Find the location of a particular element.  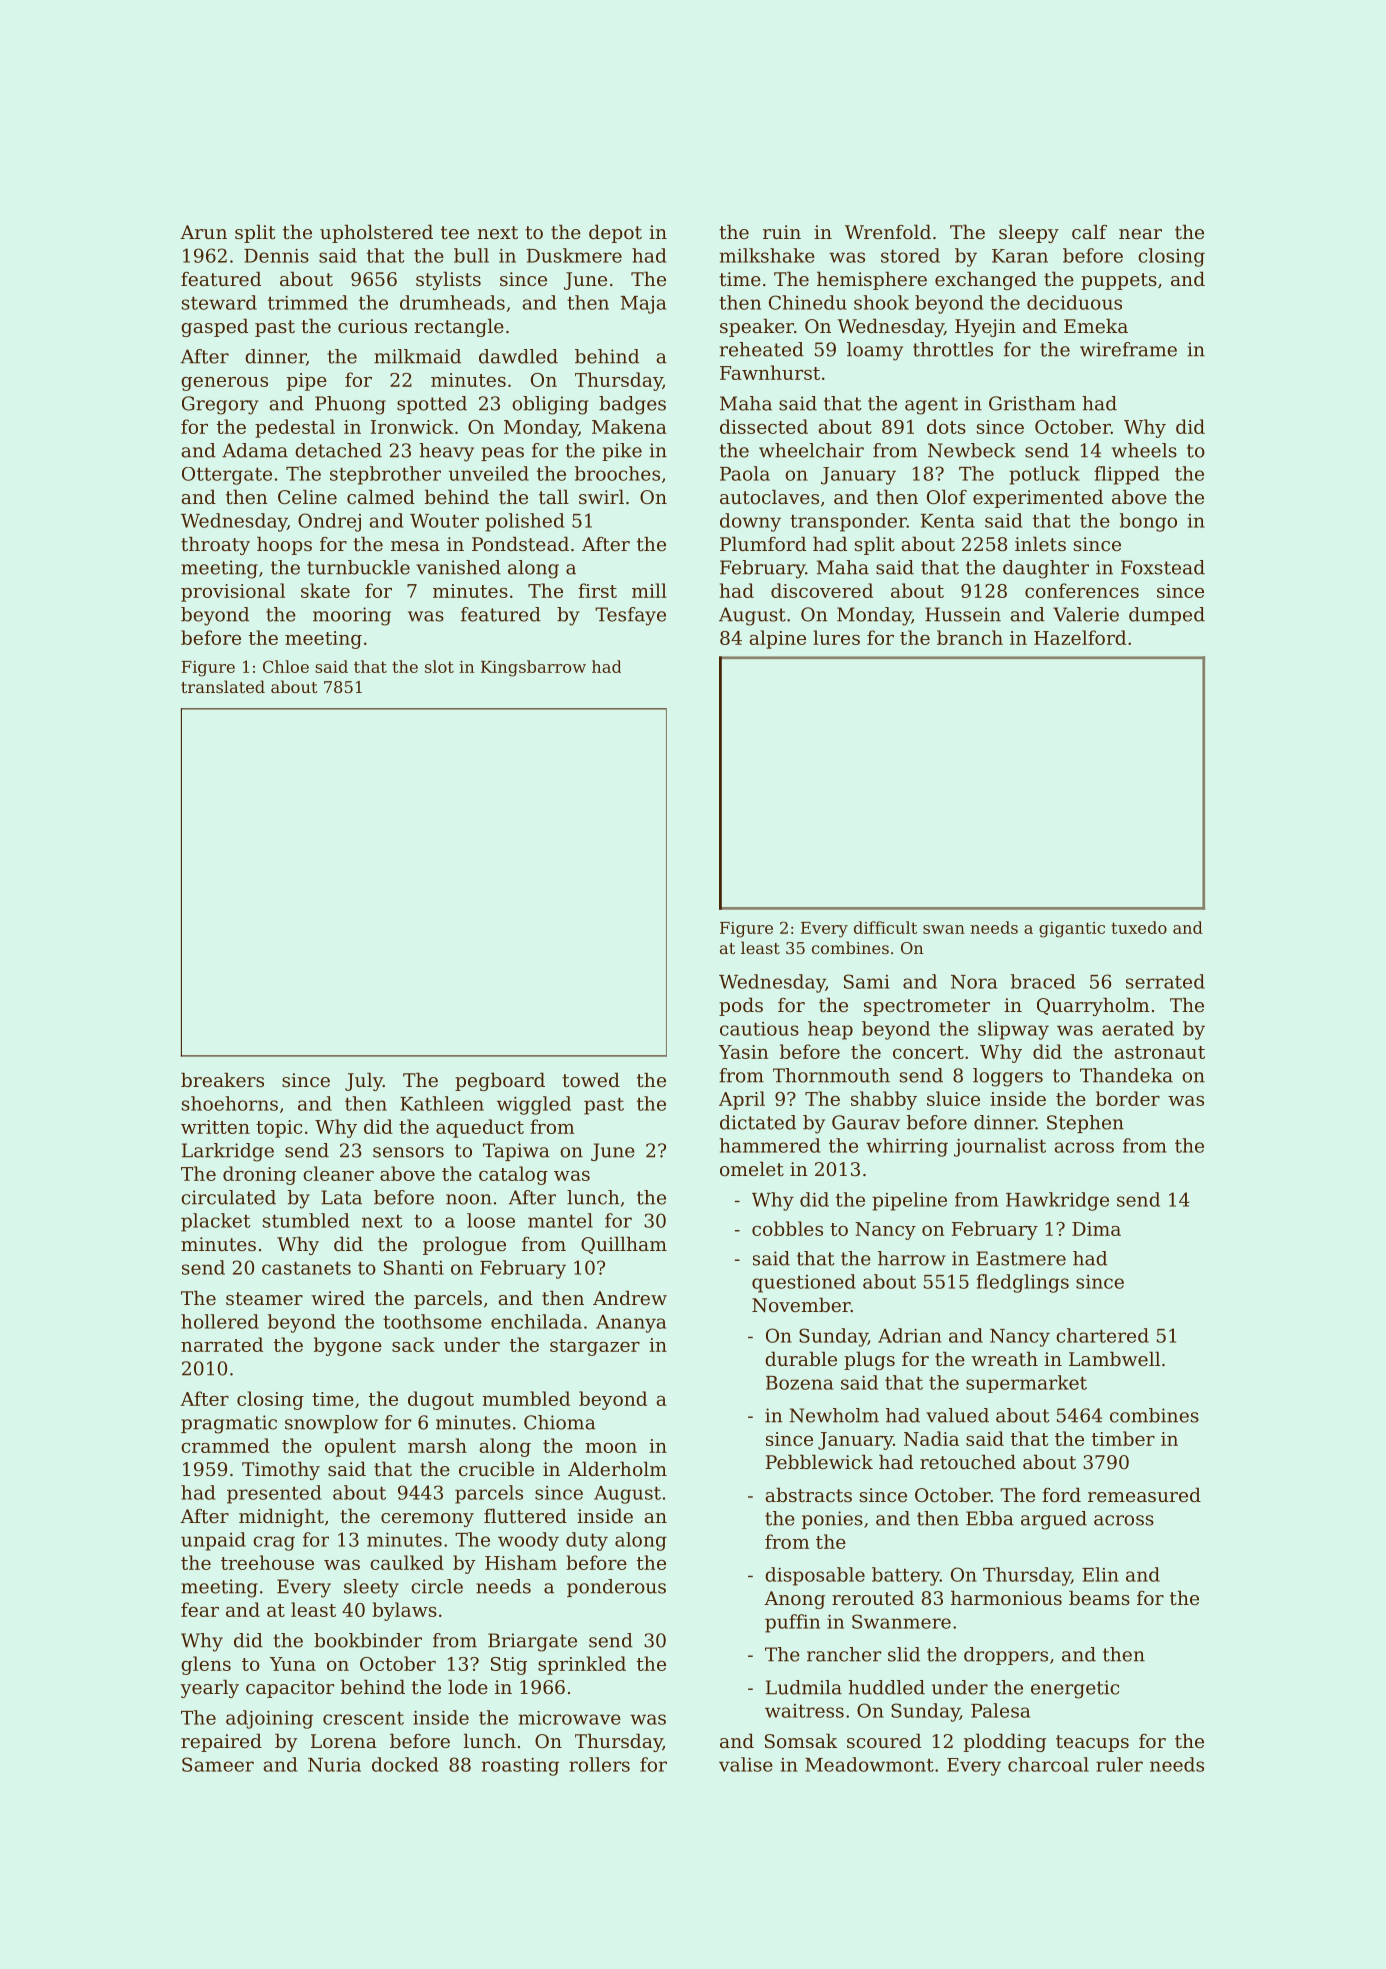

throaty is located at coordinates (215, 545).
